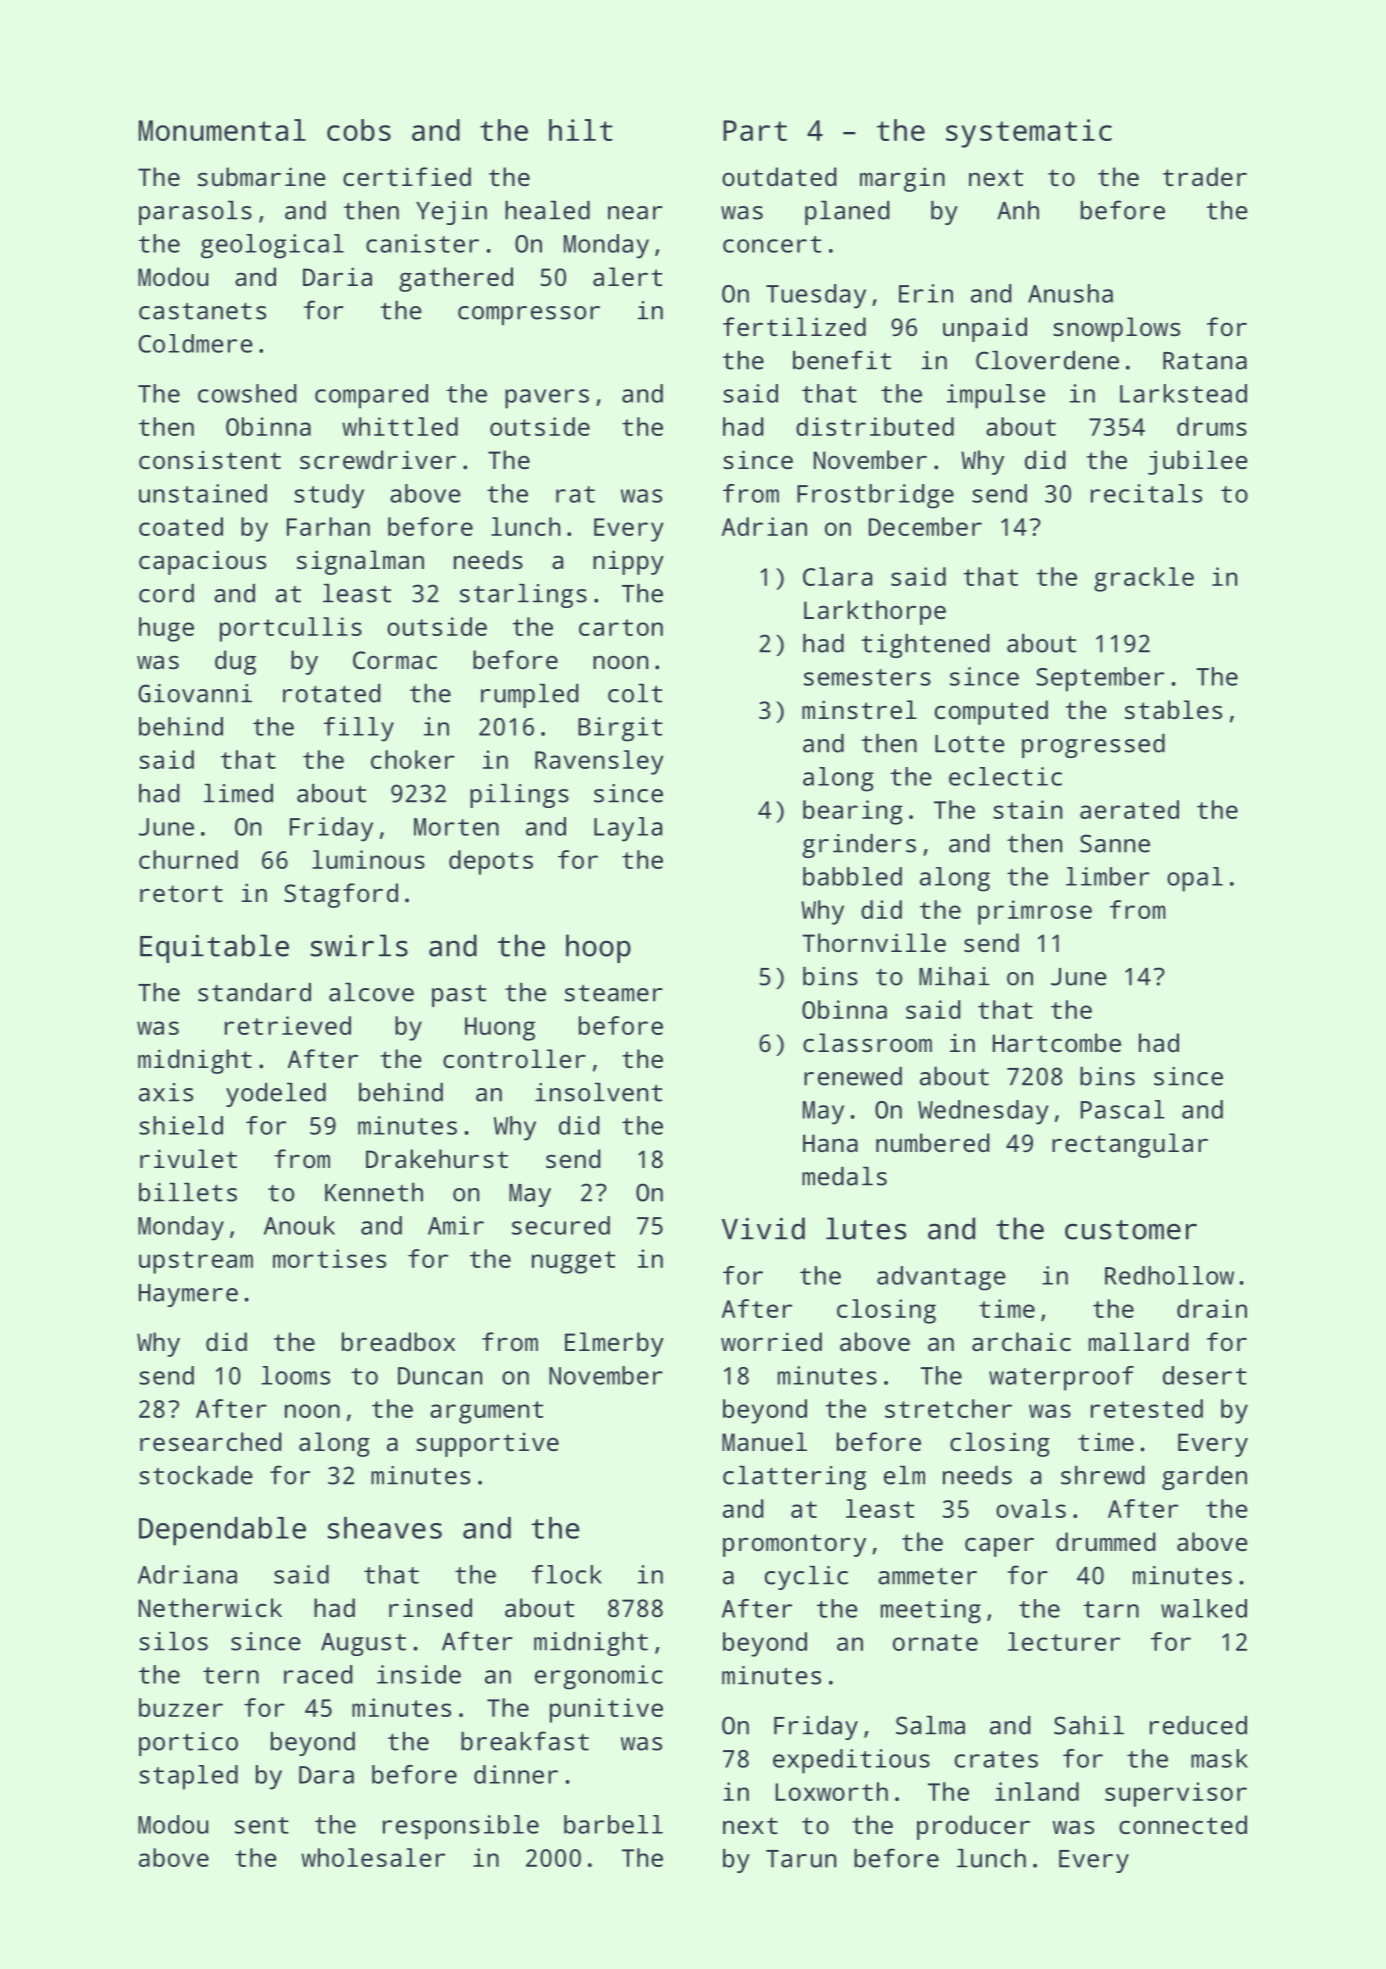  Describe the element at coordinates (500, 1029) in the document. I see `Huong` at that location.
